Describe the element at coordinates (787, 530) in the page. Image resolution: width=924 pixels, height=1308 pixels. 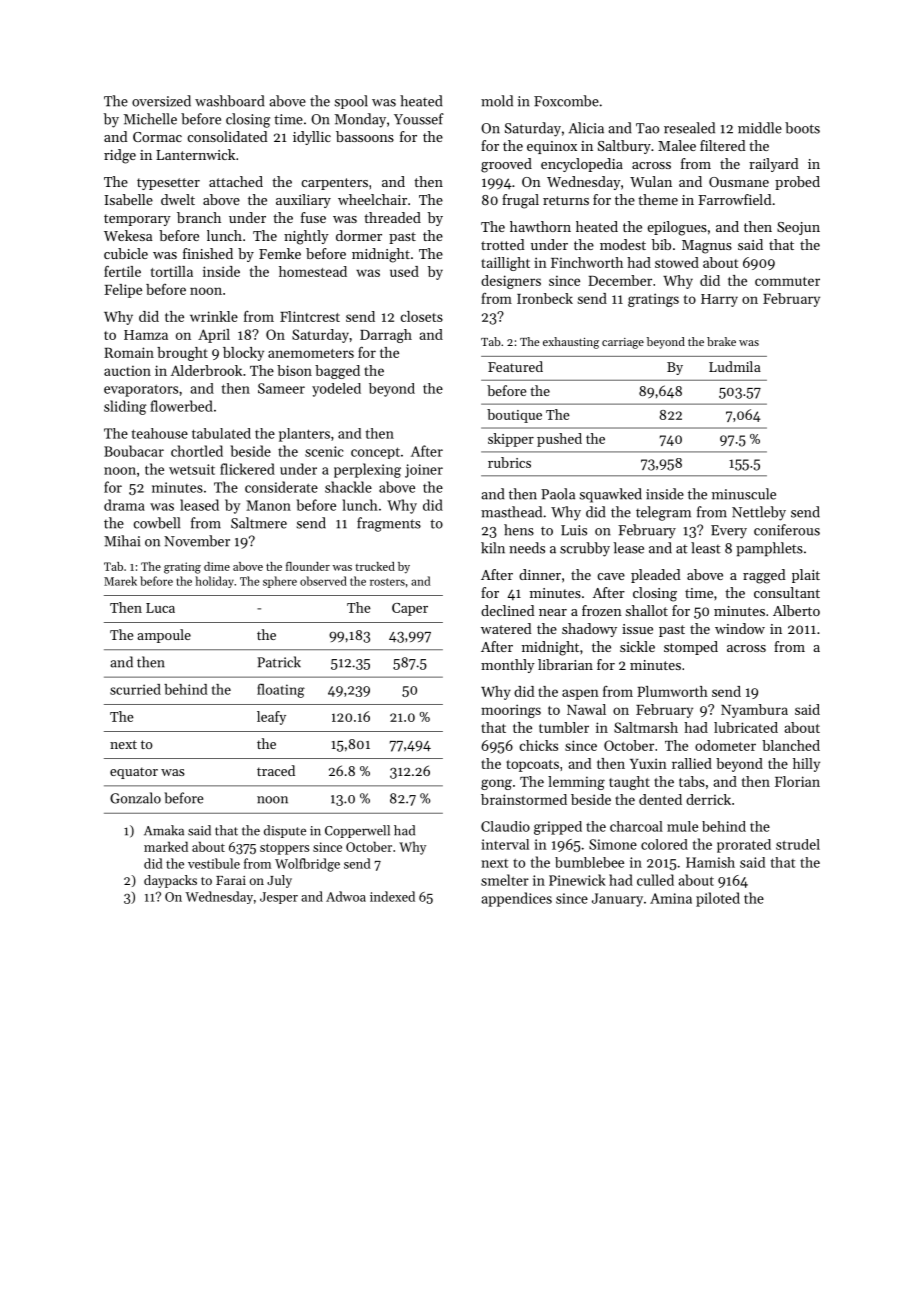
I see `coniferous` at that location.
